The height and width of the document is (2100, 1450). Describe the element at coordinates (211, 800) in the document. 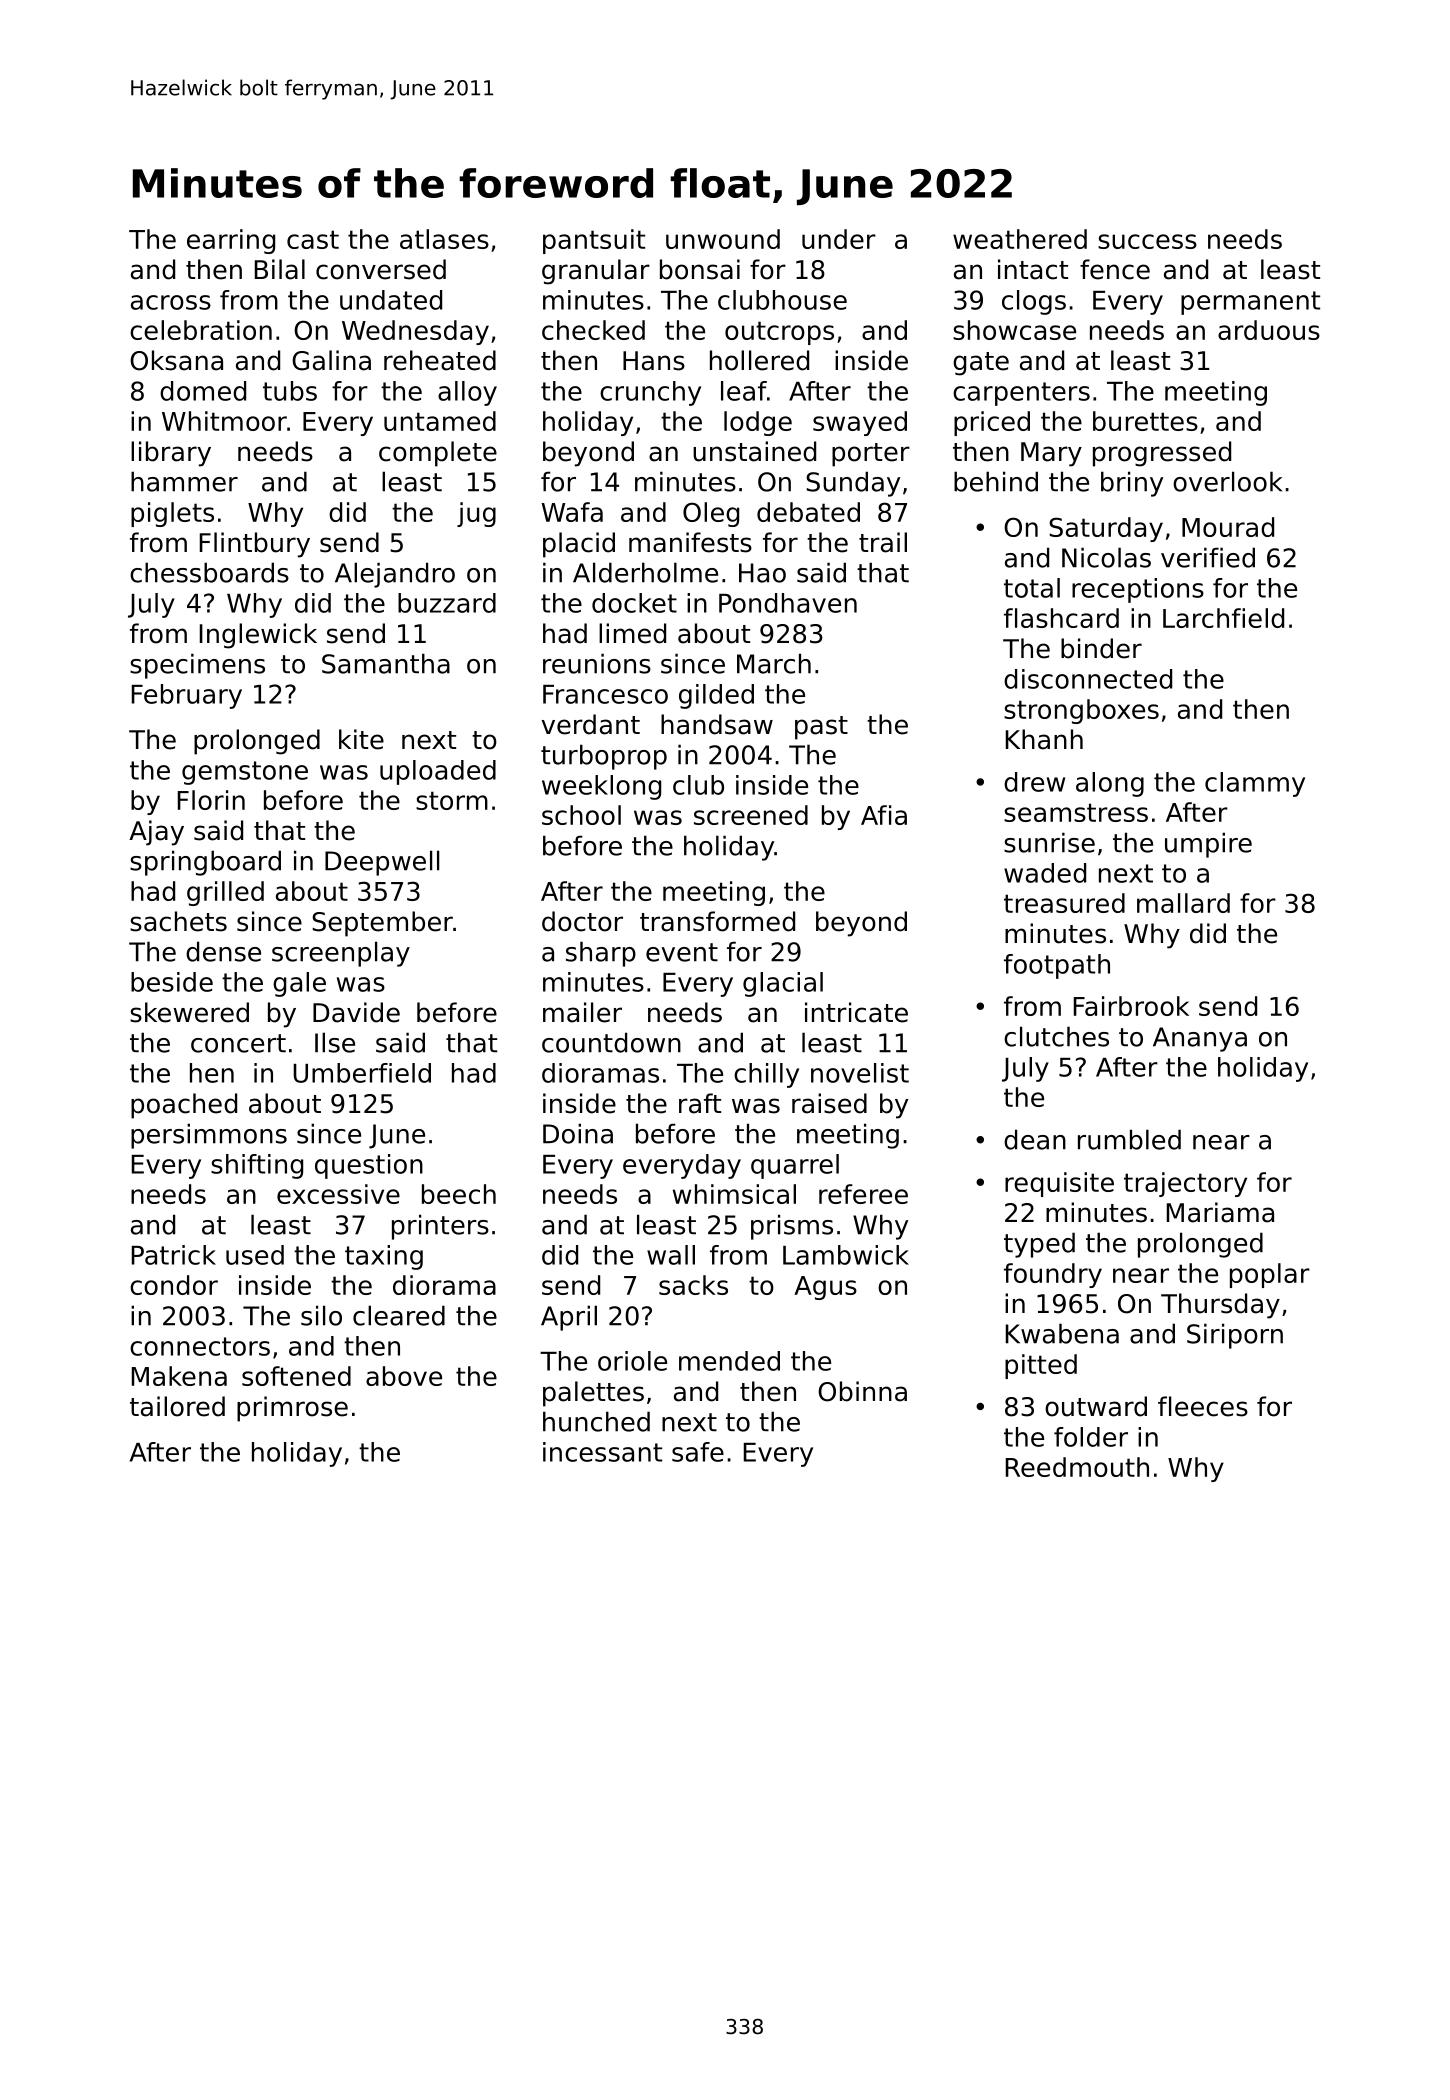

I see `Florin` at that location.
